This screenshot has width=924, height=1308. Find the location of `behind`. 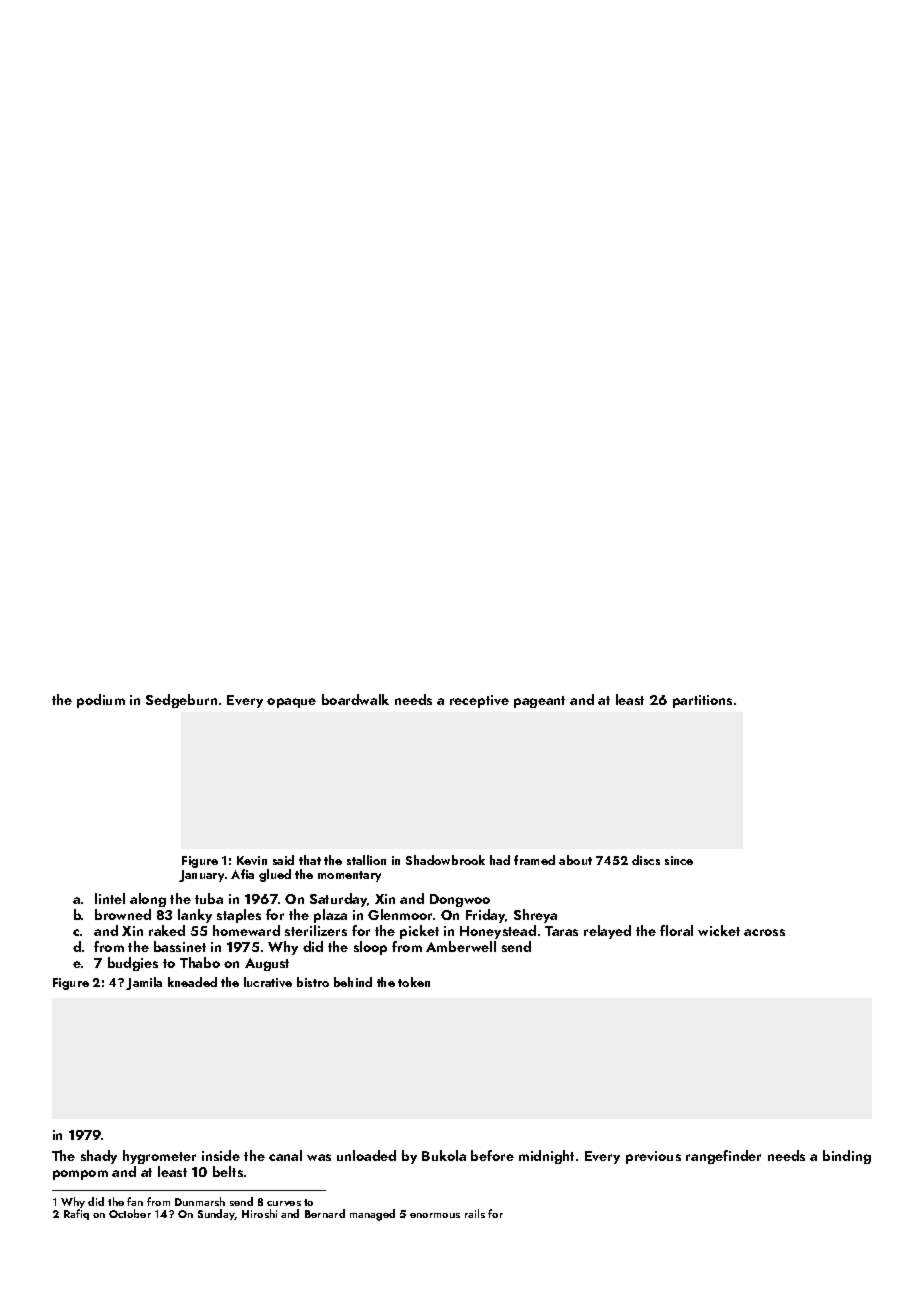

behind is located at coordinates (353, 982).
